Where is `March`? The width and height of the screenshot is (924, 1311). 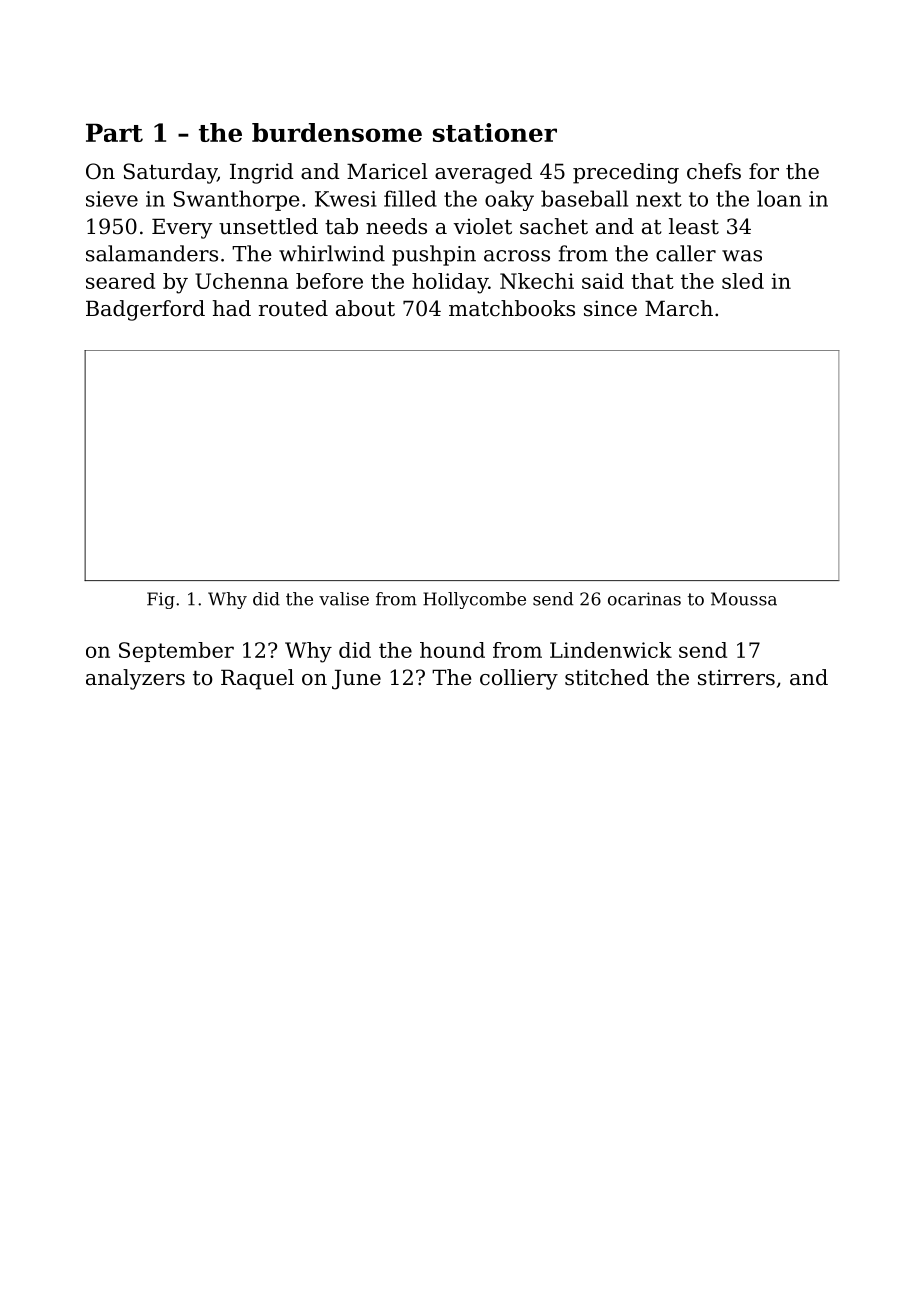 March is located at coordinates (679, 308).
